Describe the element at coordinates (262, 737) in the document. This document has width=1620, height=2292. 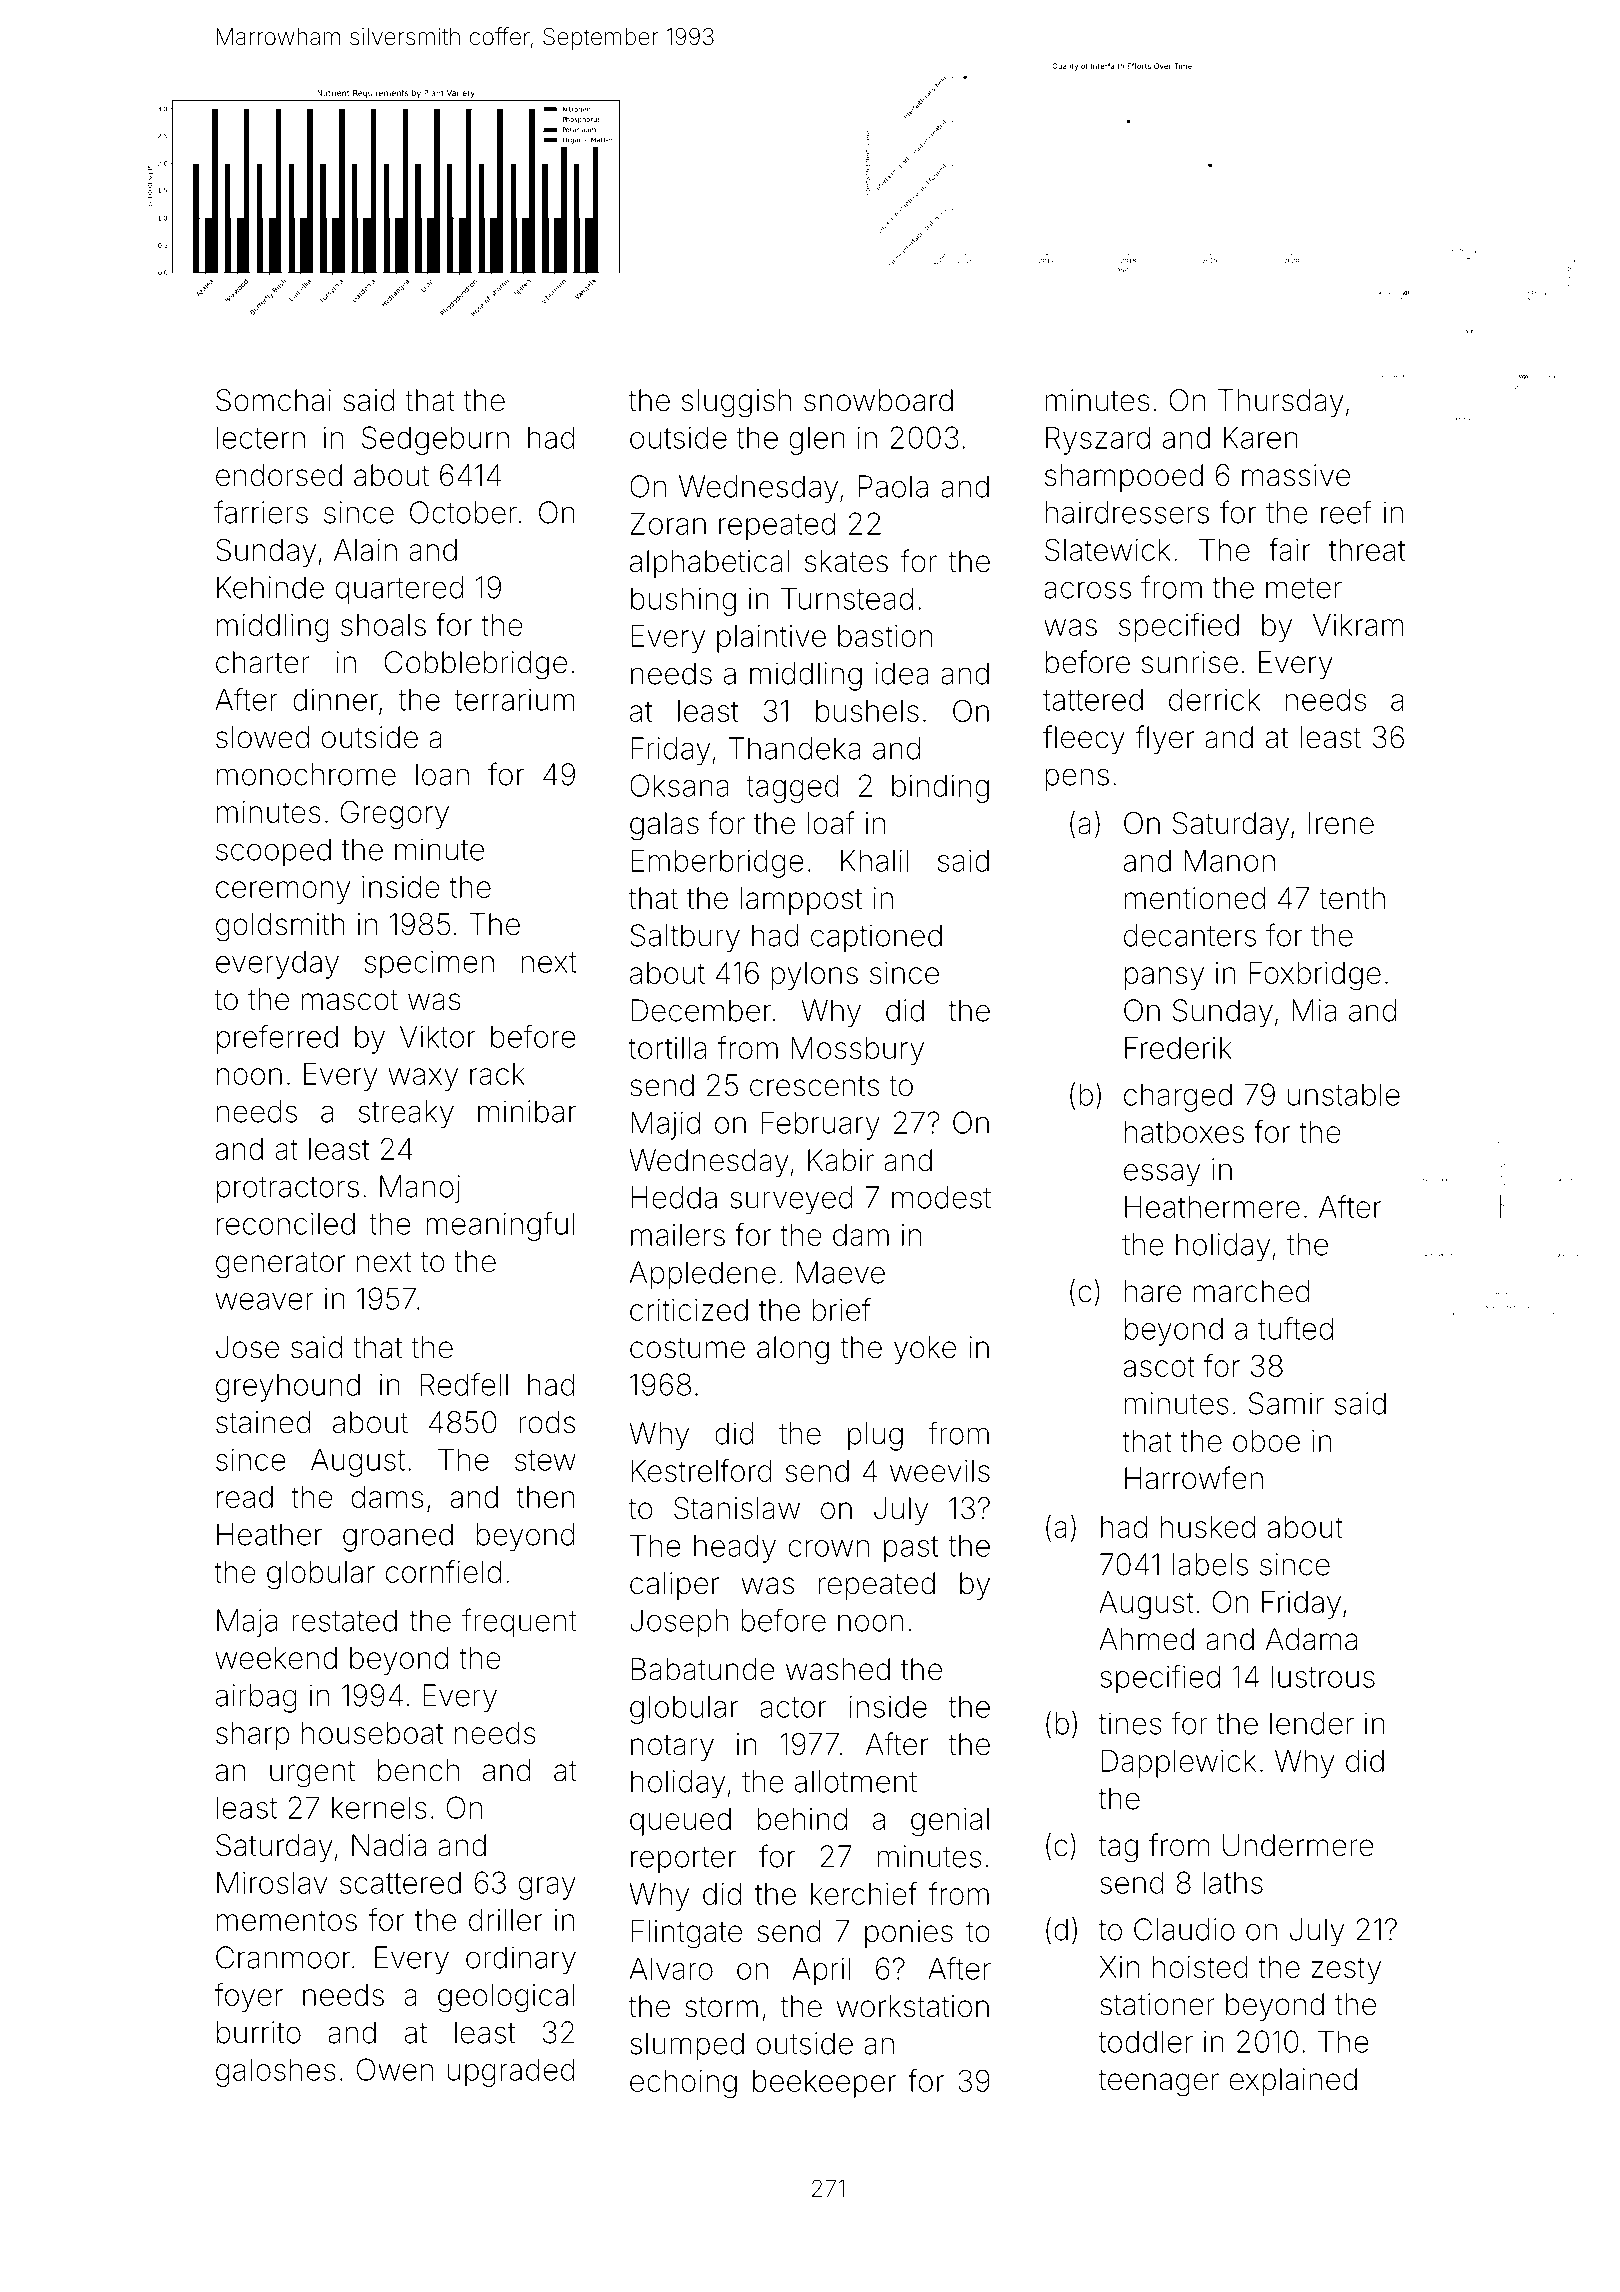
I see `slowed` at that location.
